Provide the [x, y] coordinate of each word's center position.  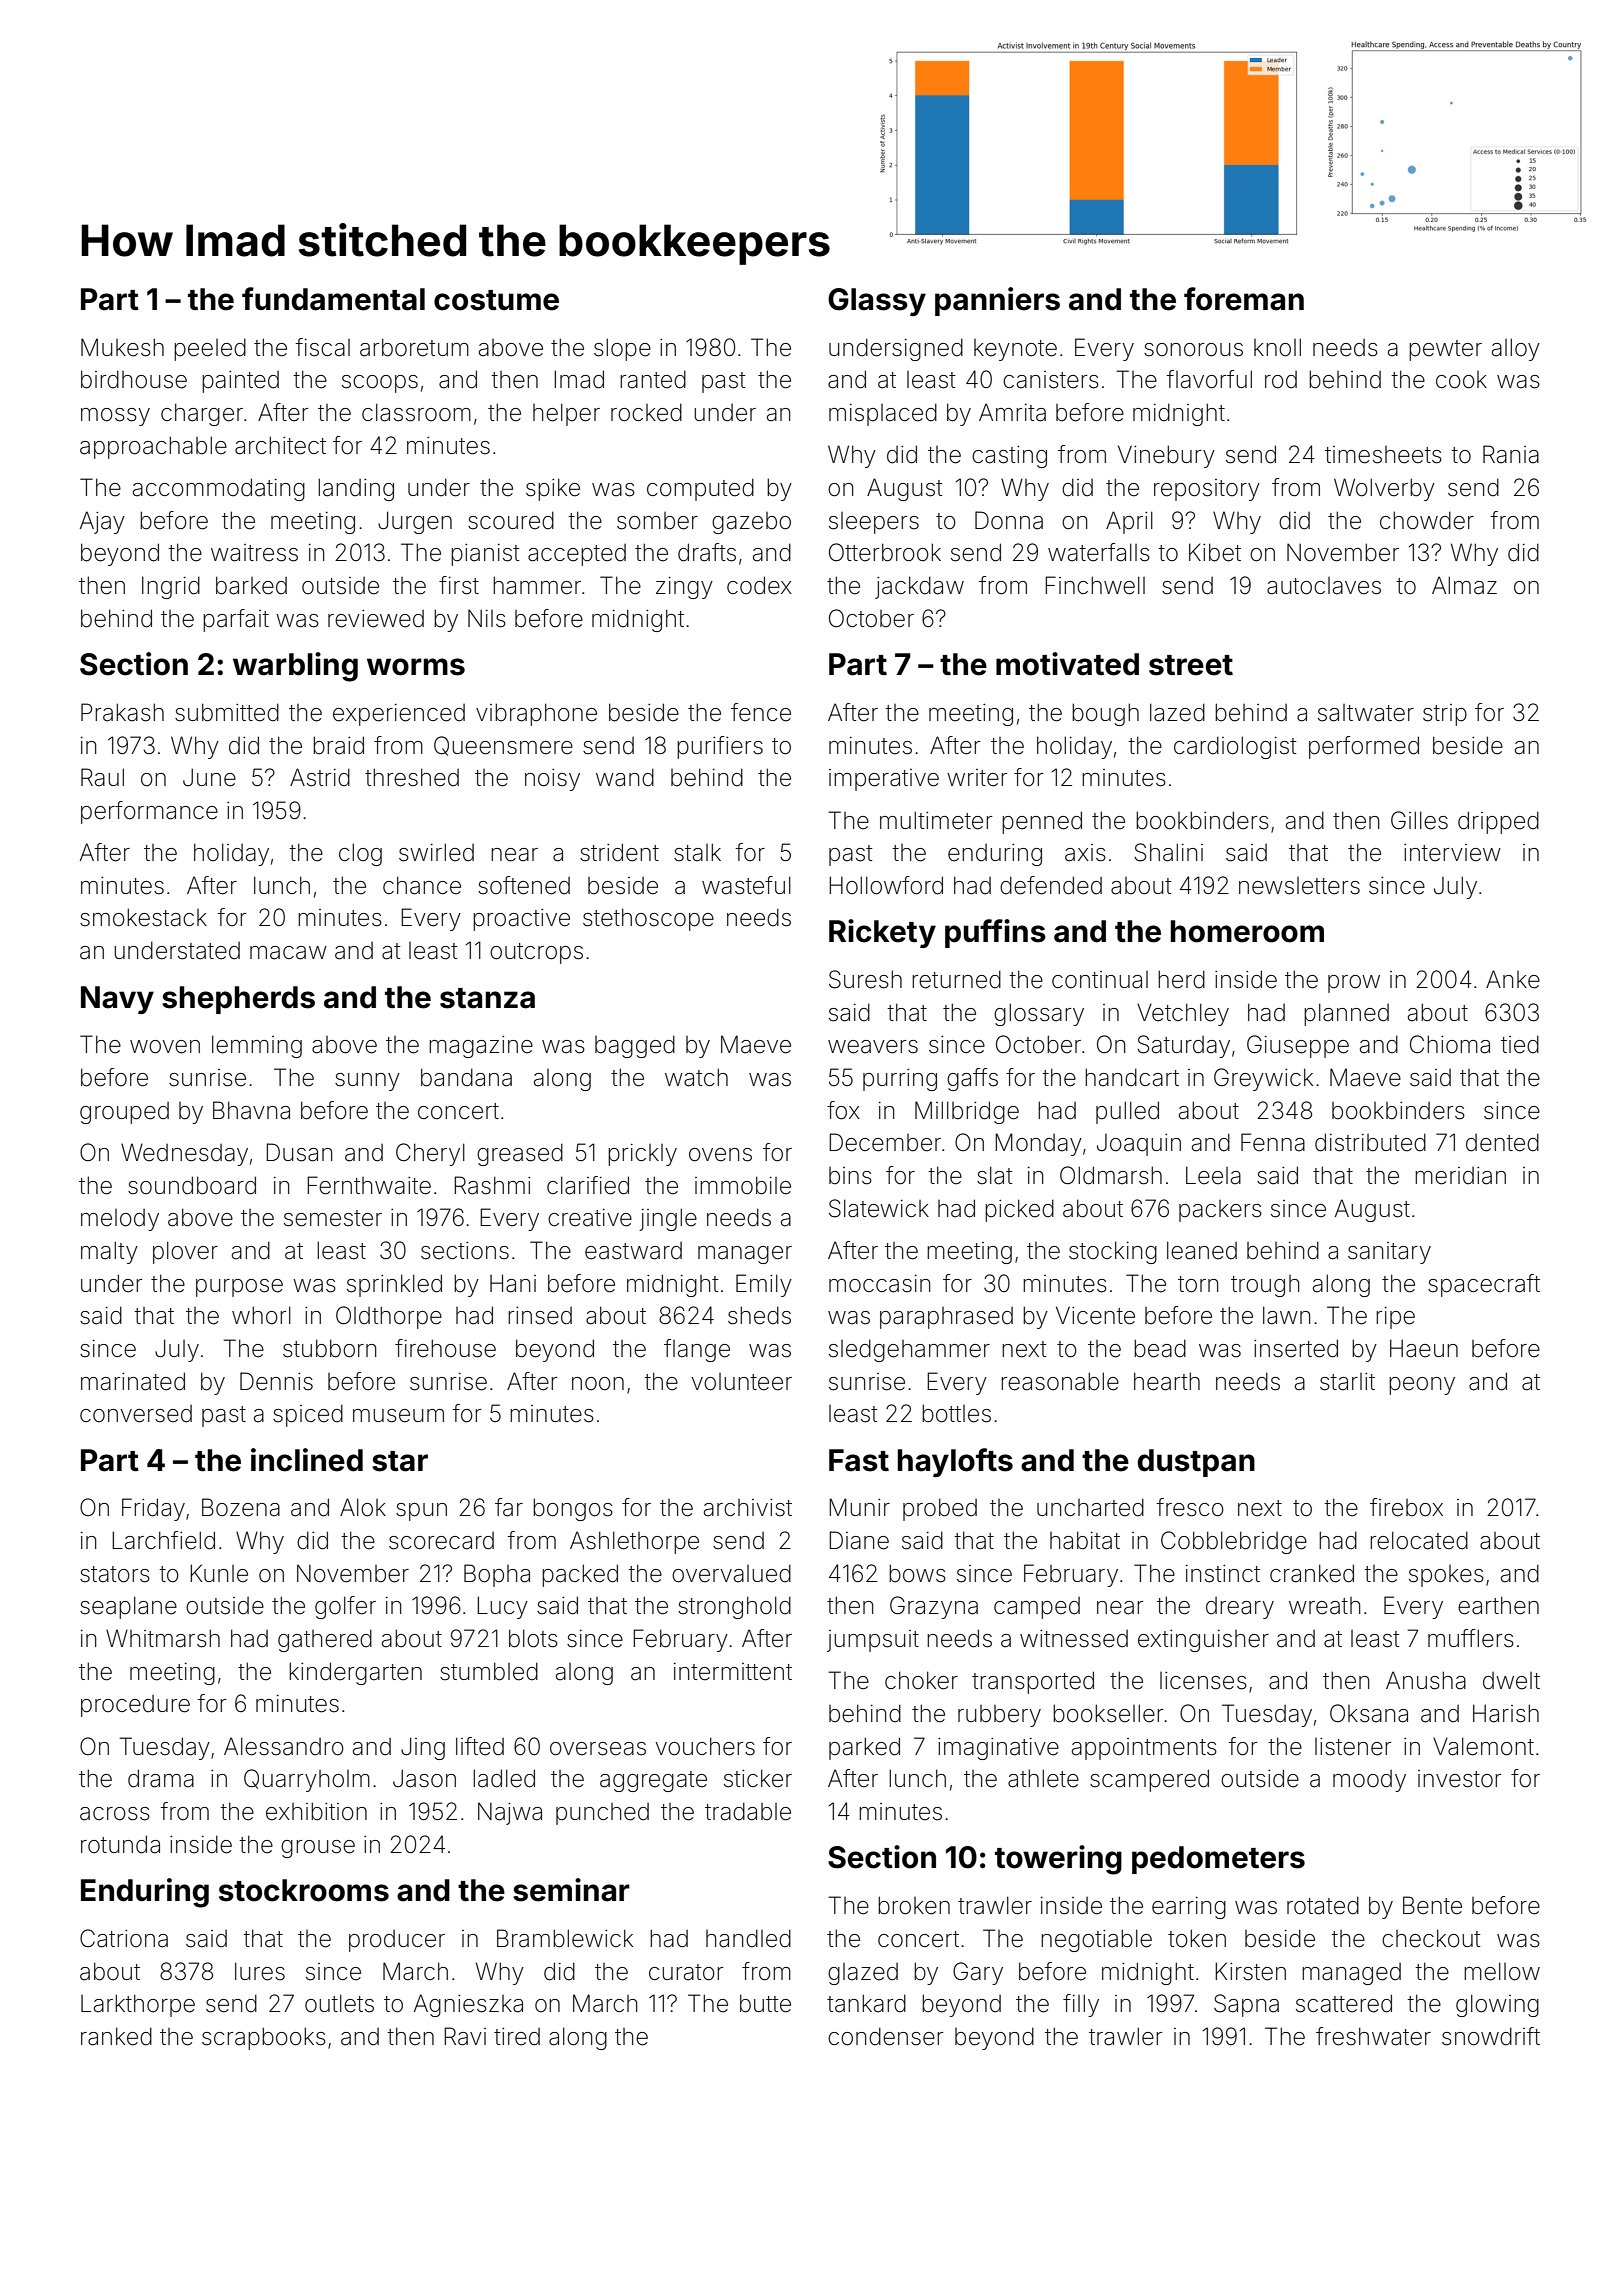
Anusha [1426, 1680]
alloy [1516, 349]
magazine [481, 1047]
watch [696, 1077]
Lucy [502, 1607]
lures [260, 1971]
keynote [1015, 350]
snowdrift [1491, 2036]
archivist [748, 1508]
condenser [885, 2036]
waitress [254, 553]
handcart [1132, 1077]
